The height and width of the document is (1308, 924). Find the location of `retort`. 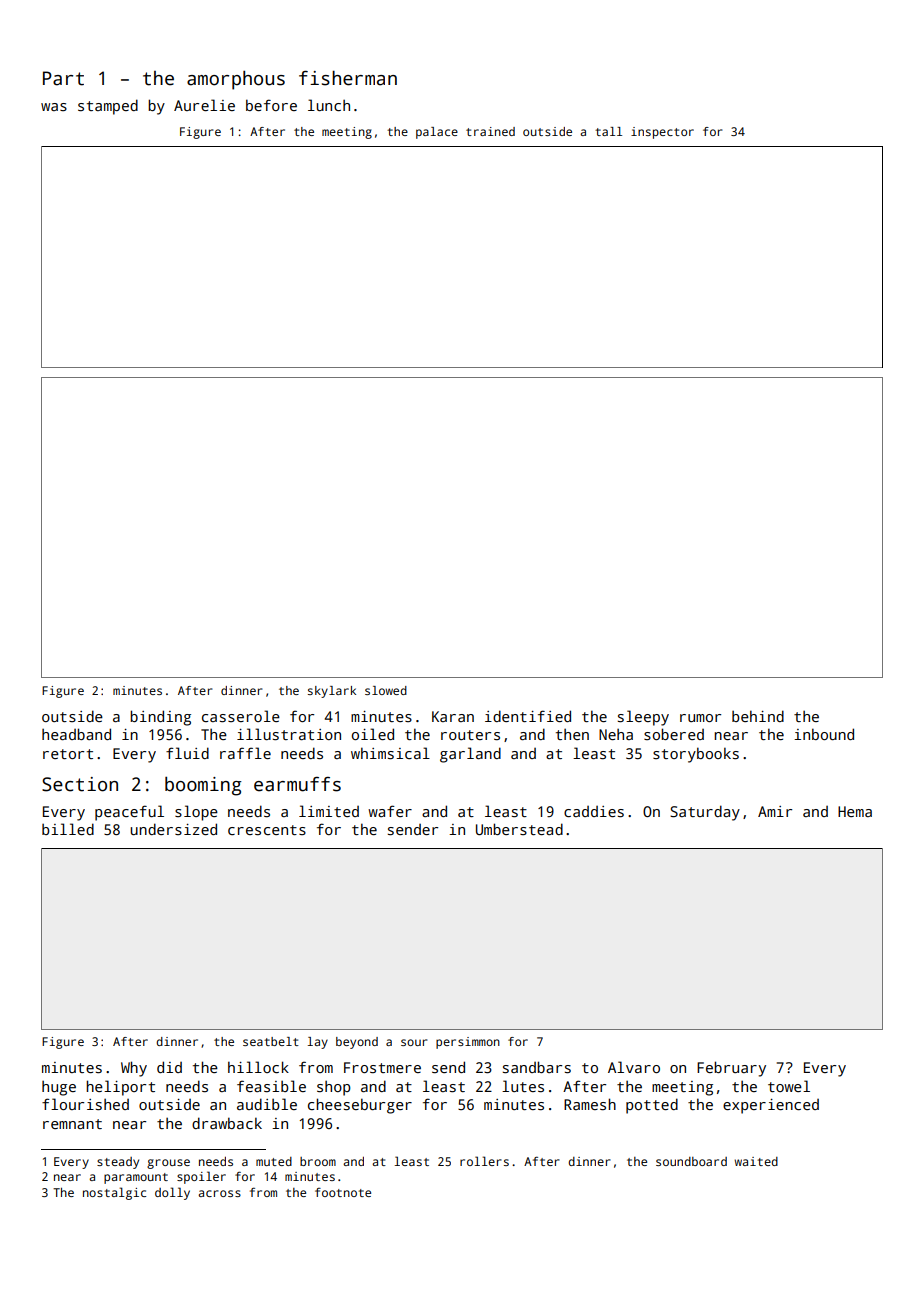

retort is located at coordinates (68, 754).
